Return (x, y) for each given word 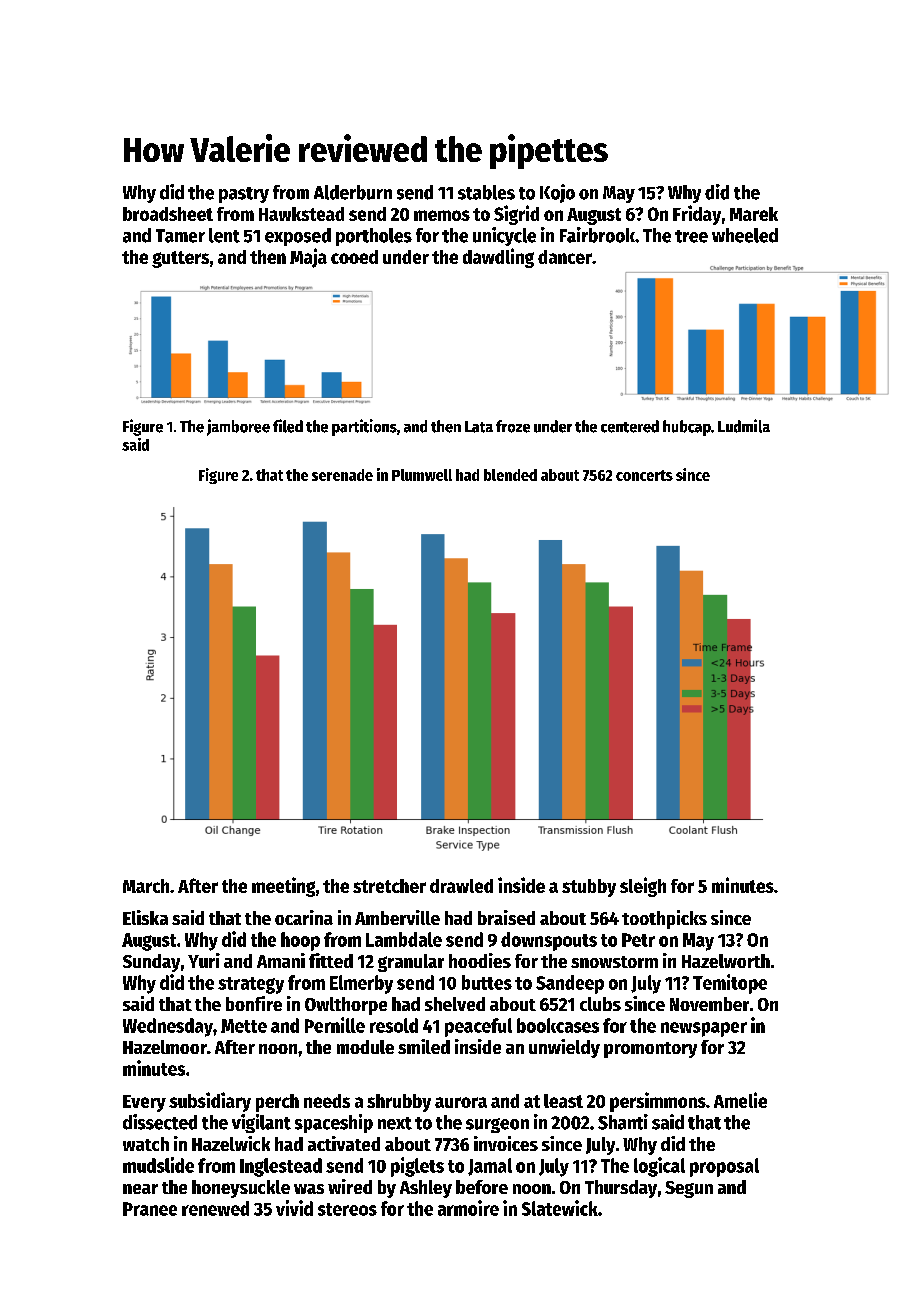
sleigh (643, 887)
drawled (461, 886)
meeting (283, 887)
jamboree (238, 427)
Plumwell (422, 475)
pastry (244, 195)
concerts (644, 475)
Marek (754, 214)
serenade (342, 475)
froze (513, 426)
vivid (294, 1208)
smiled (424, 1046)
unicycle (504, 236)
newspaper (704, 1029)
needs (327, 1101)
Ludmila (744, 426)
